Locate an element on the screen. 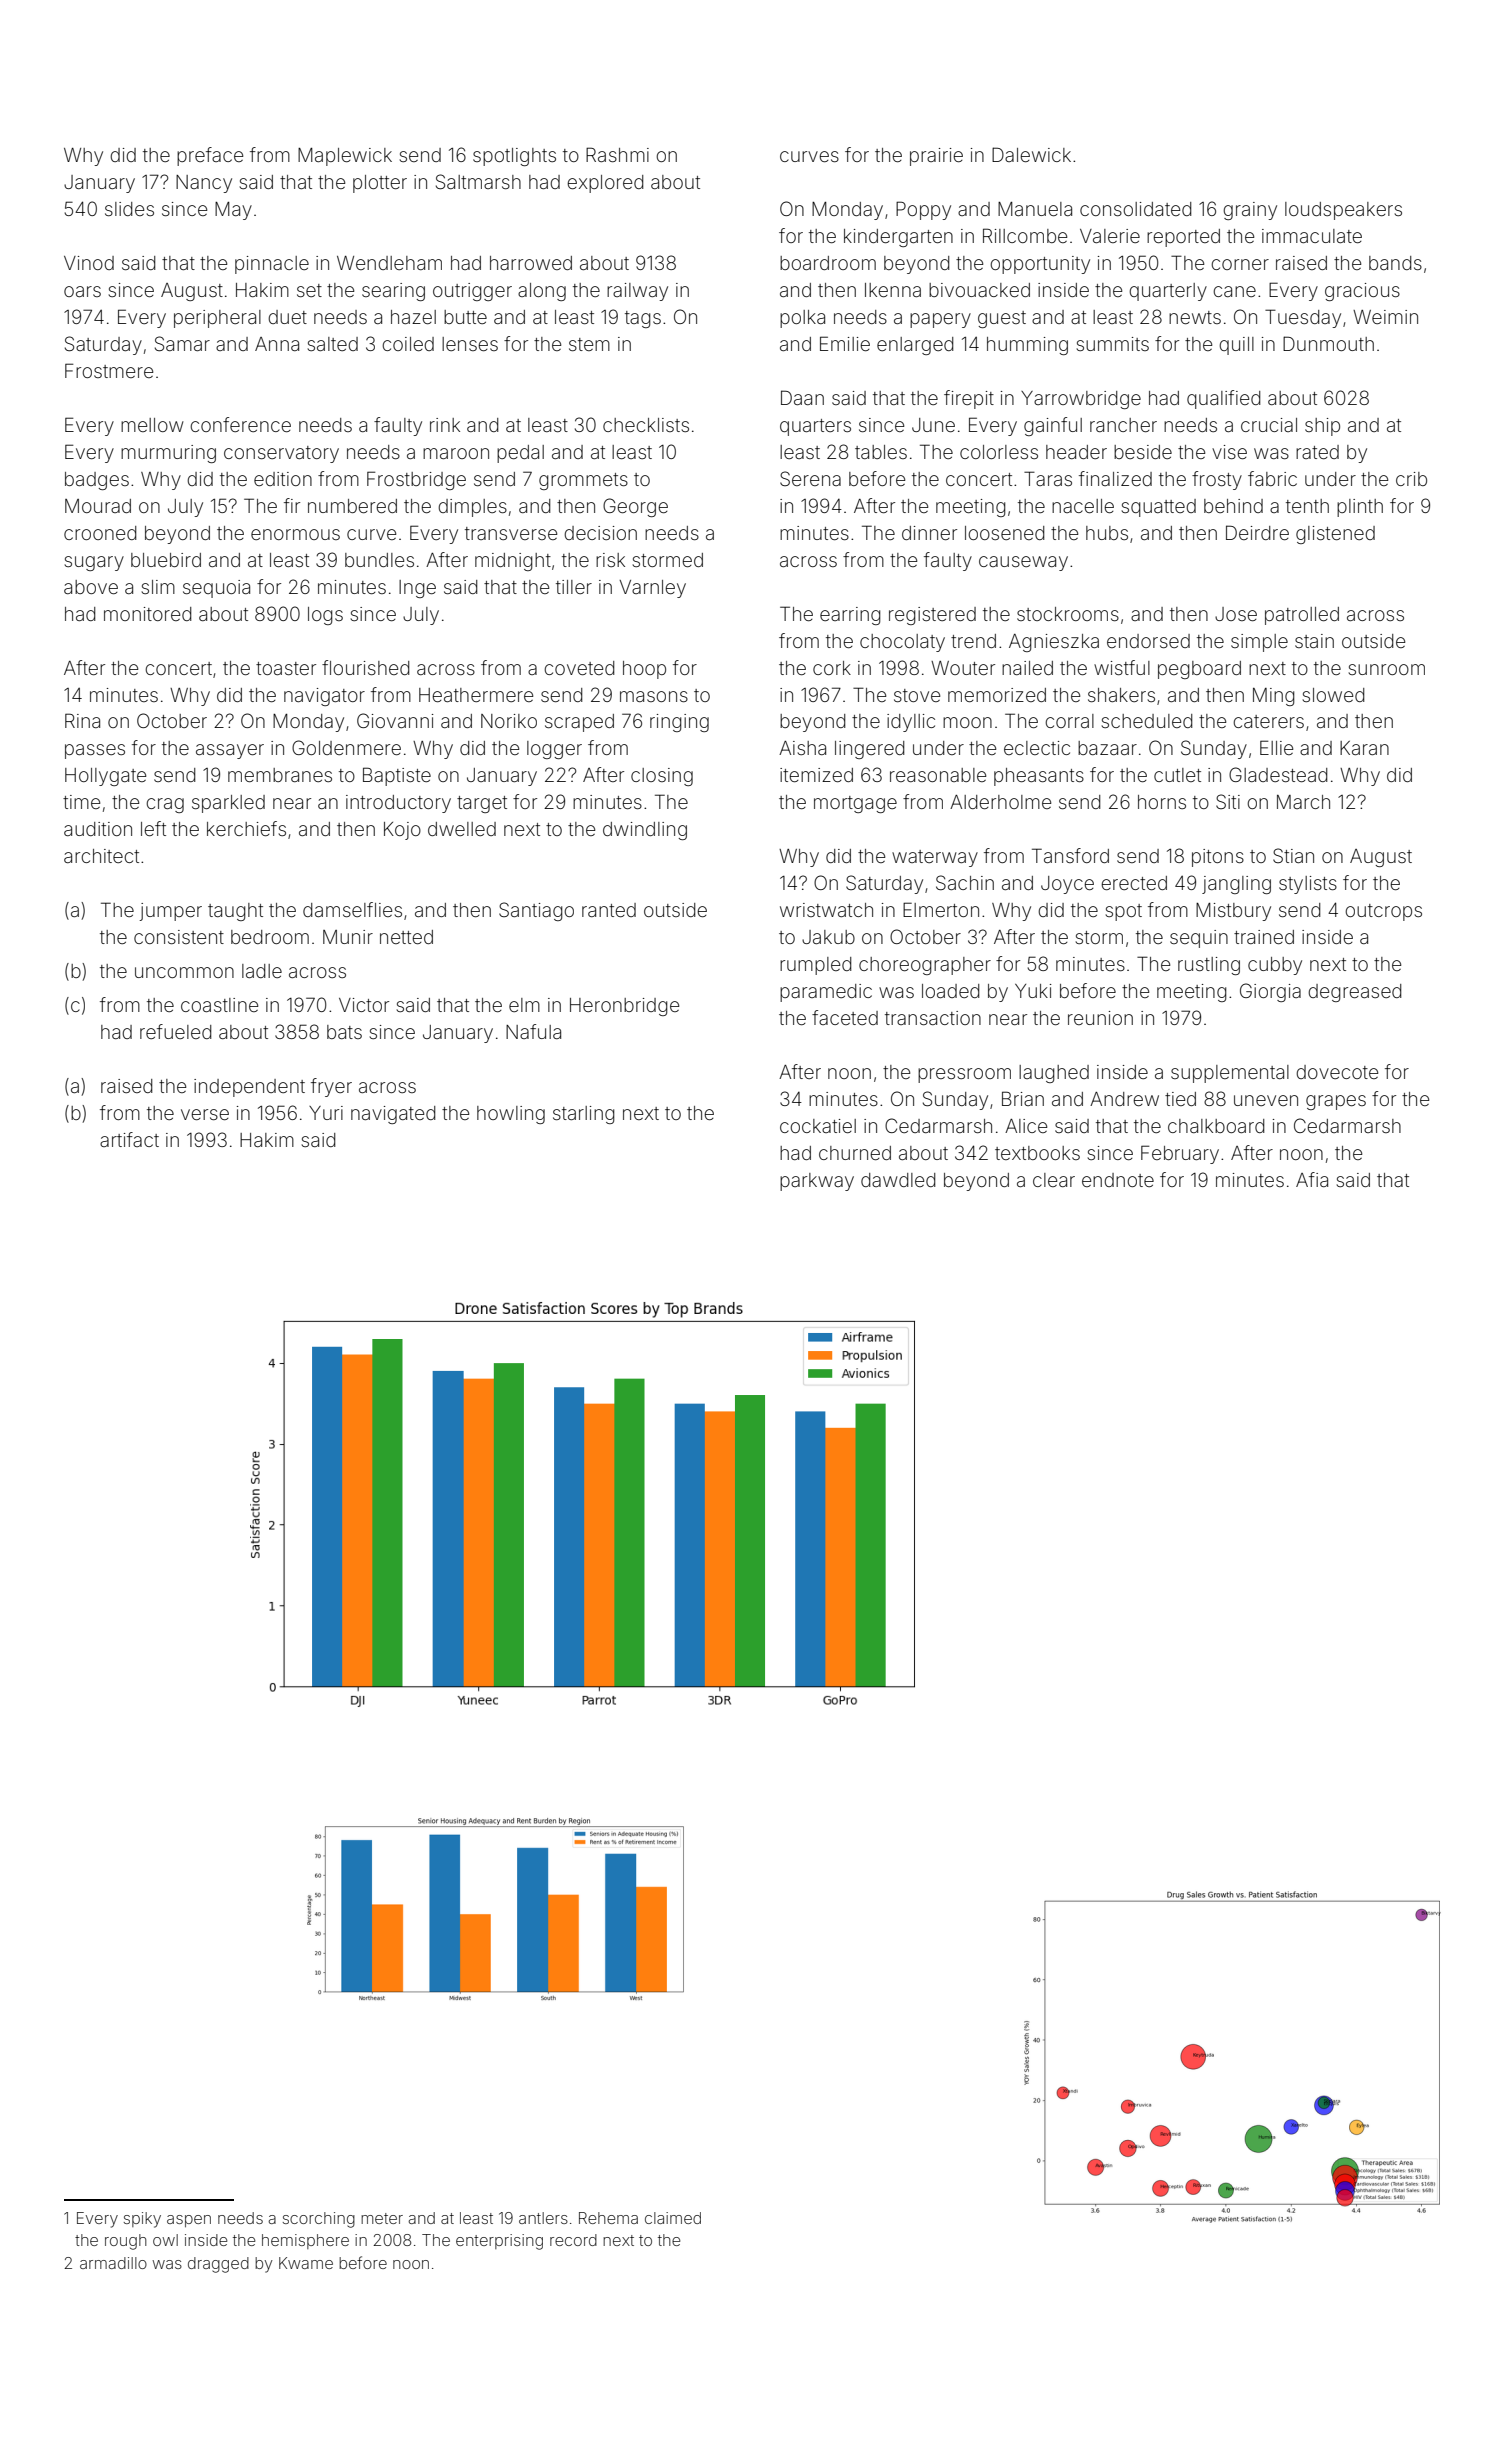 The image size is (1496, 2464). netted is located at coordinates (406, 937).
